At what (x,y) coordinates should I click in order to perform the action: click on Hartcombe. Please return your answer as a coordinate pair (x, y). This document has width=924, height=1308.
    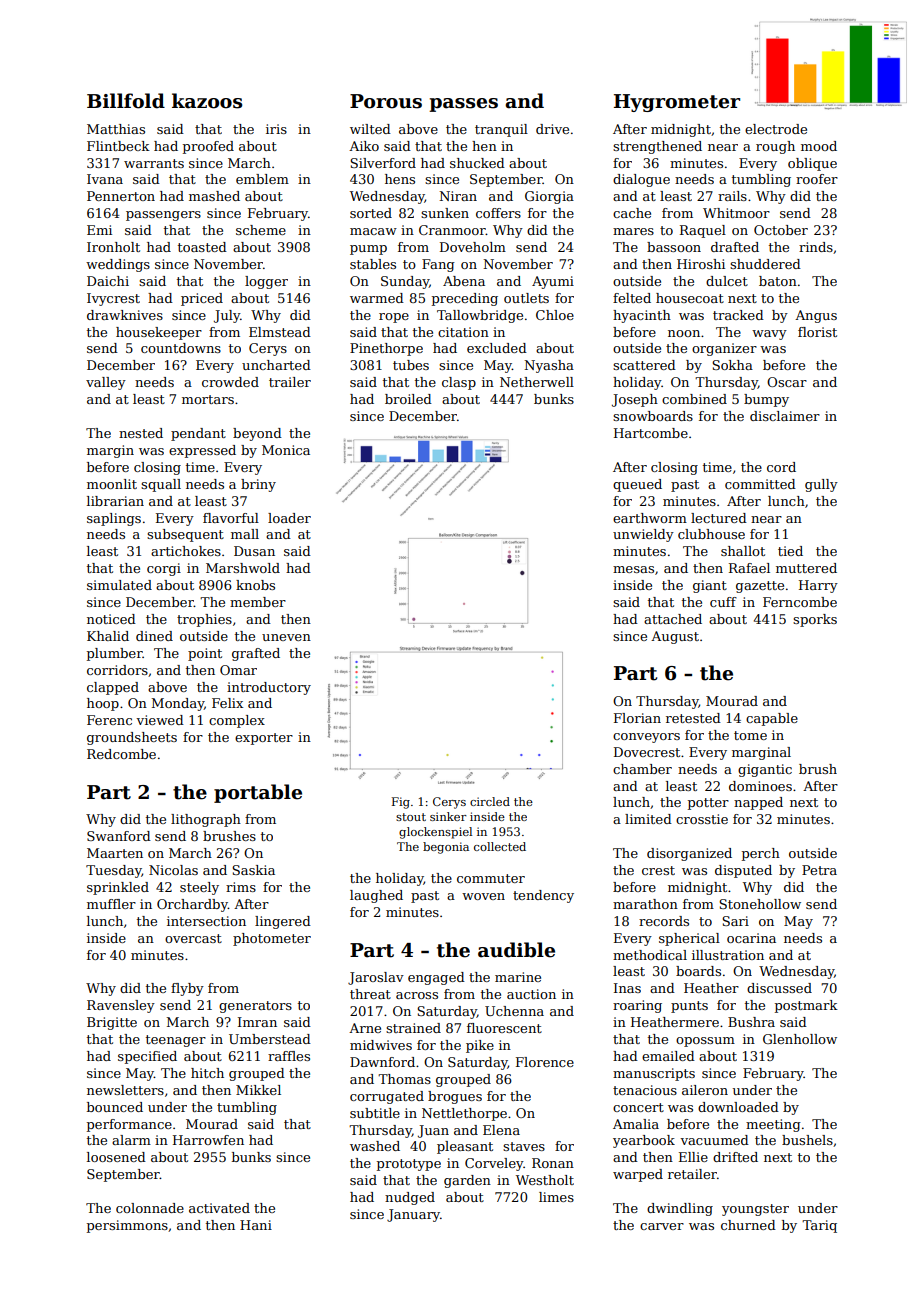
    Looking at the image, I should click on (651, 433).
